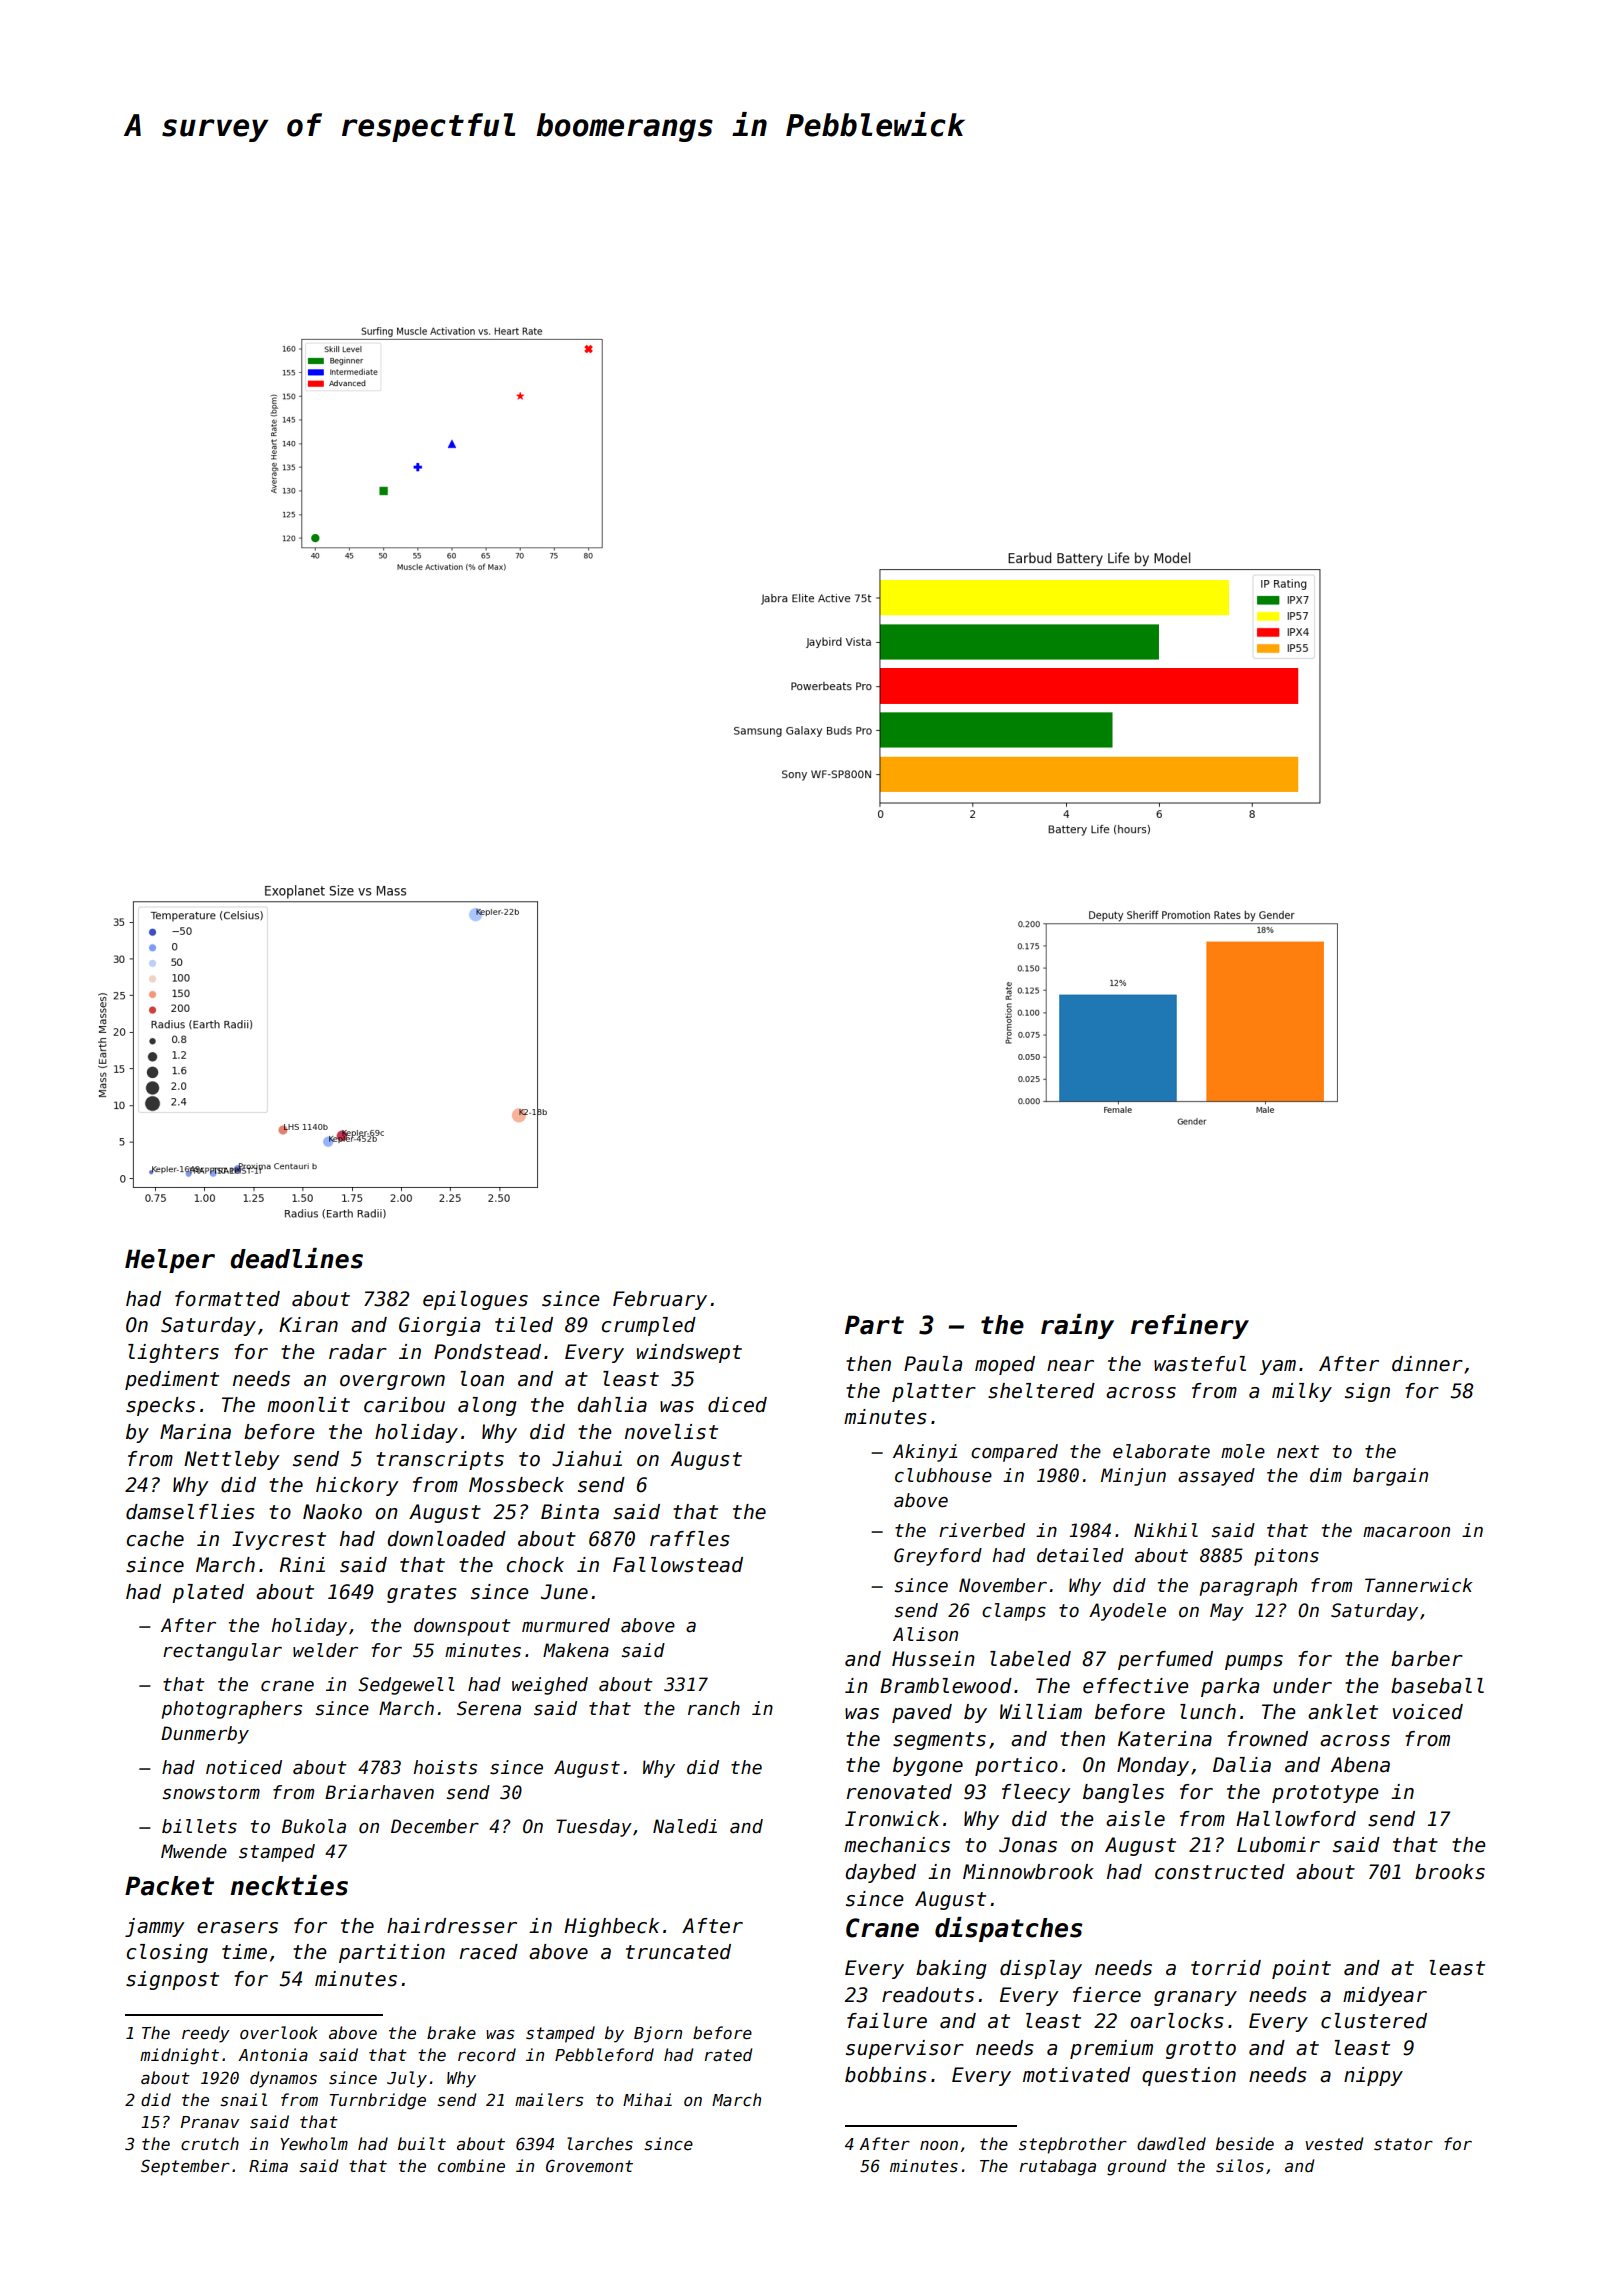 This screenshot has width=1620, height=2292. Describe the element at coordinates (576, 1650) in the screenshot. I see `Makena` at that location.
